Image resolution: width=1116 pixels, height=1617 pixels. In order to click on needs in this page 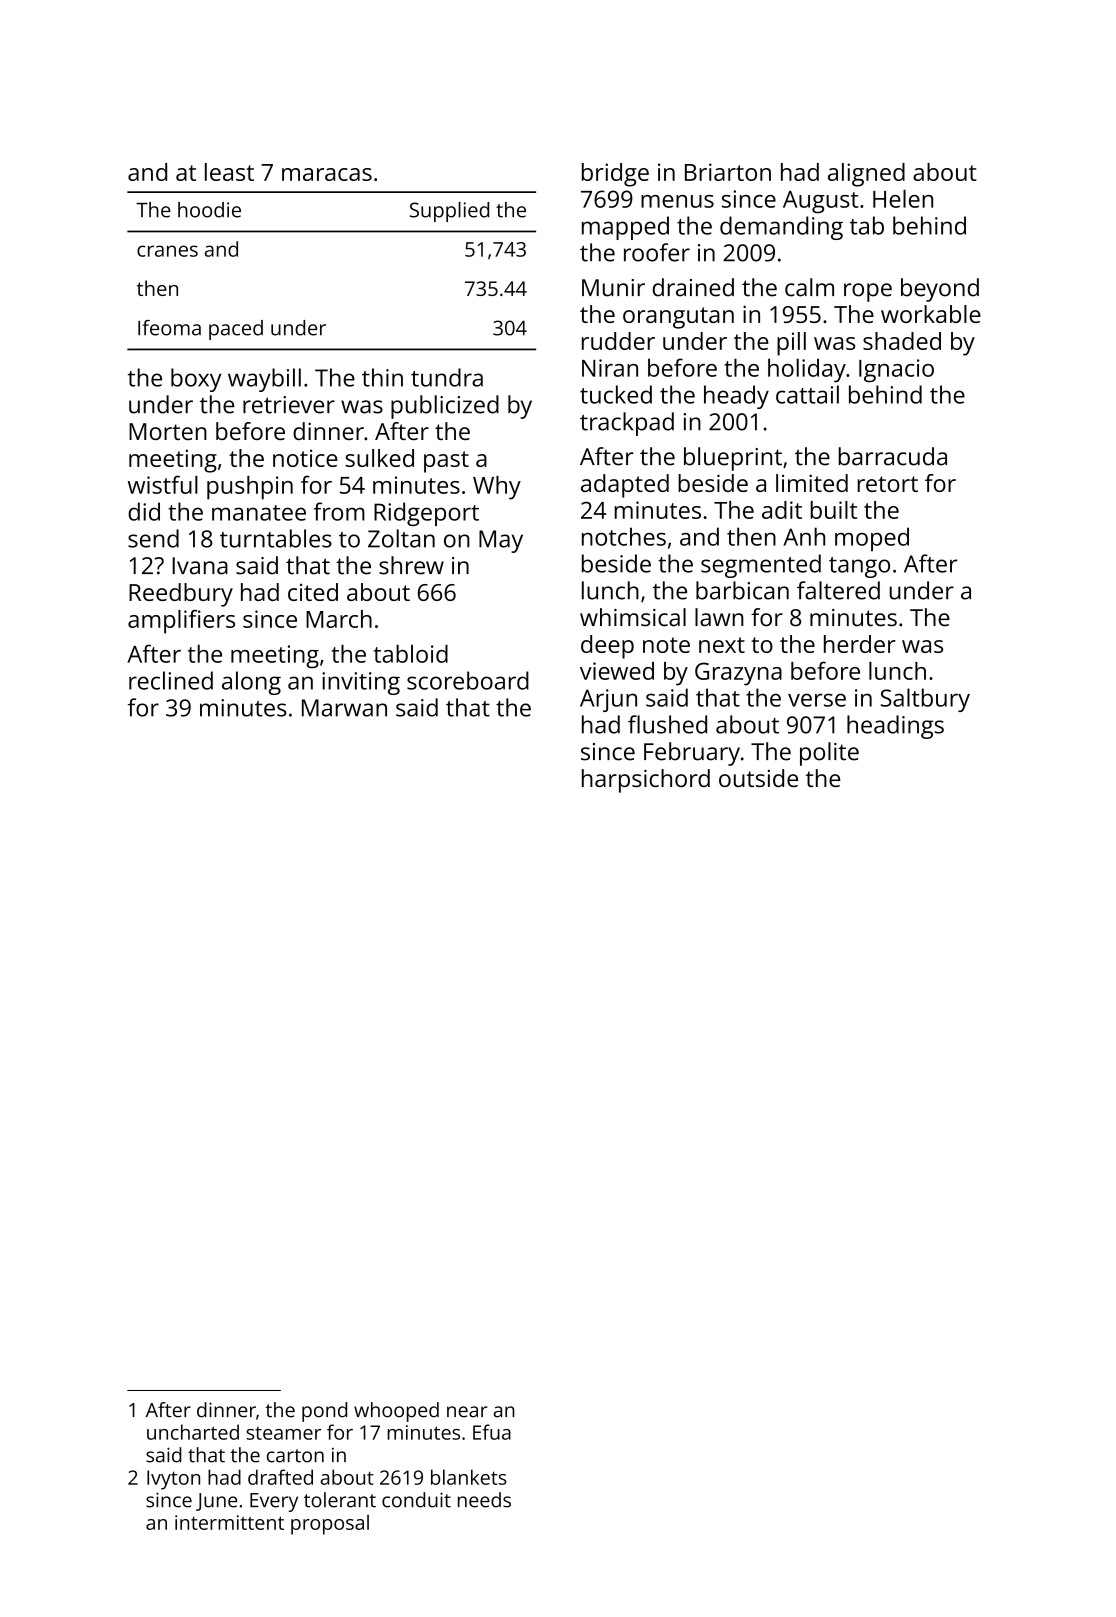, I will do `click(484, 1500)`.
